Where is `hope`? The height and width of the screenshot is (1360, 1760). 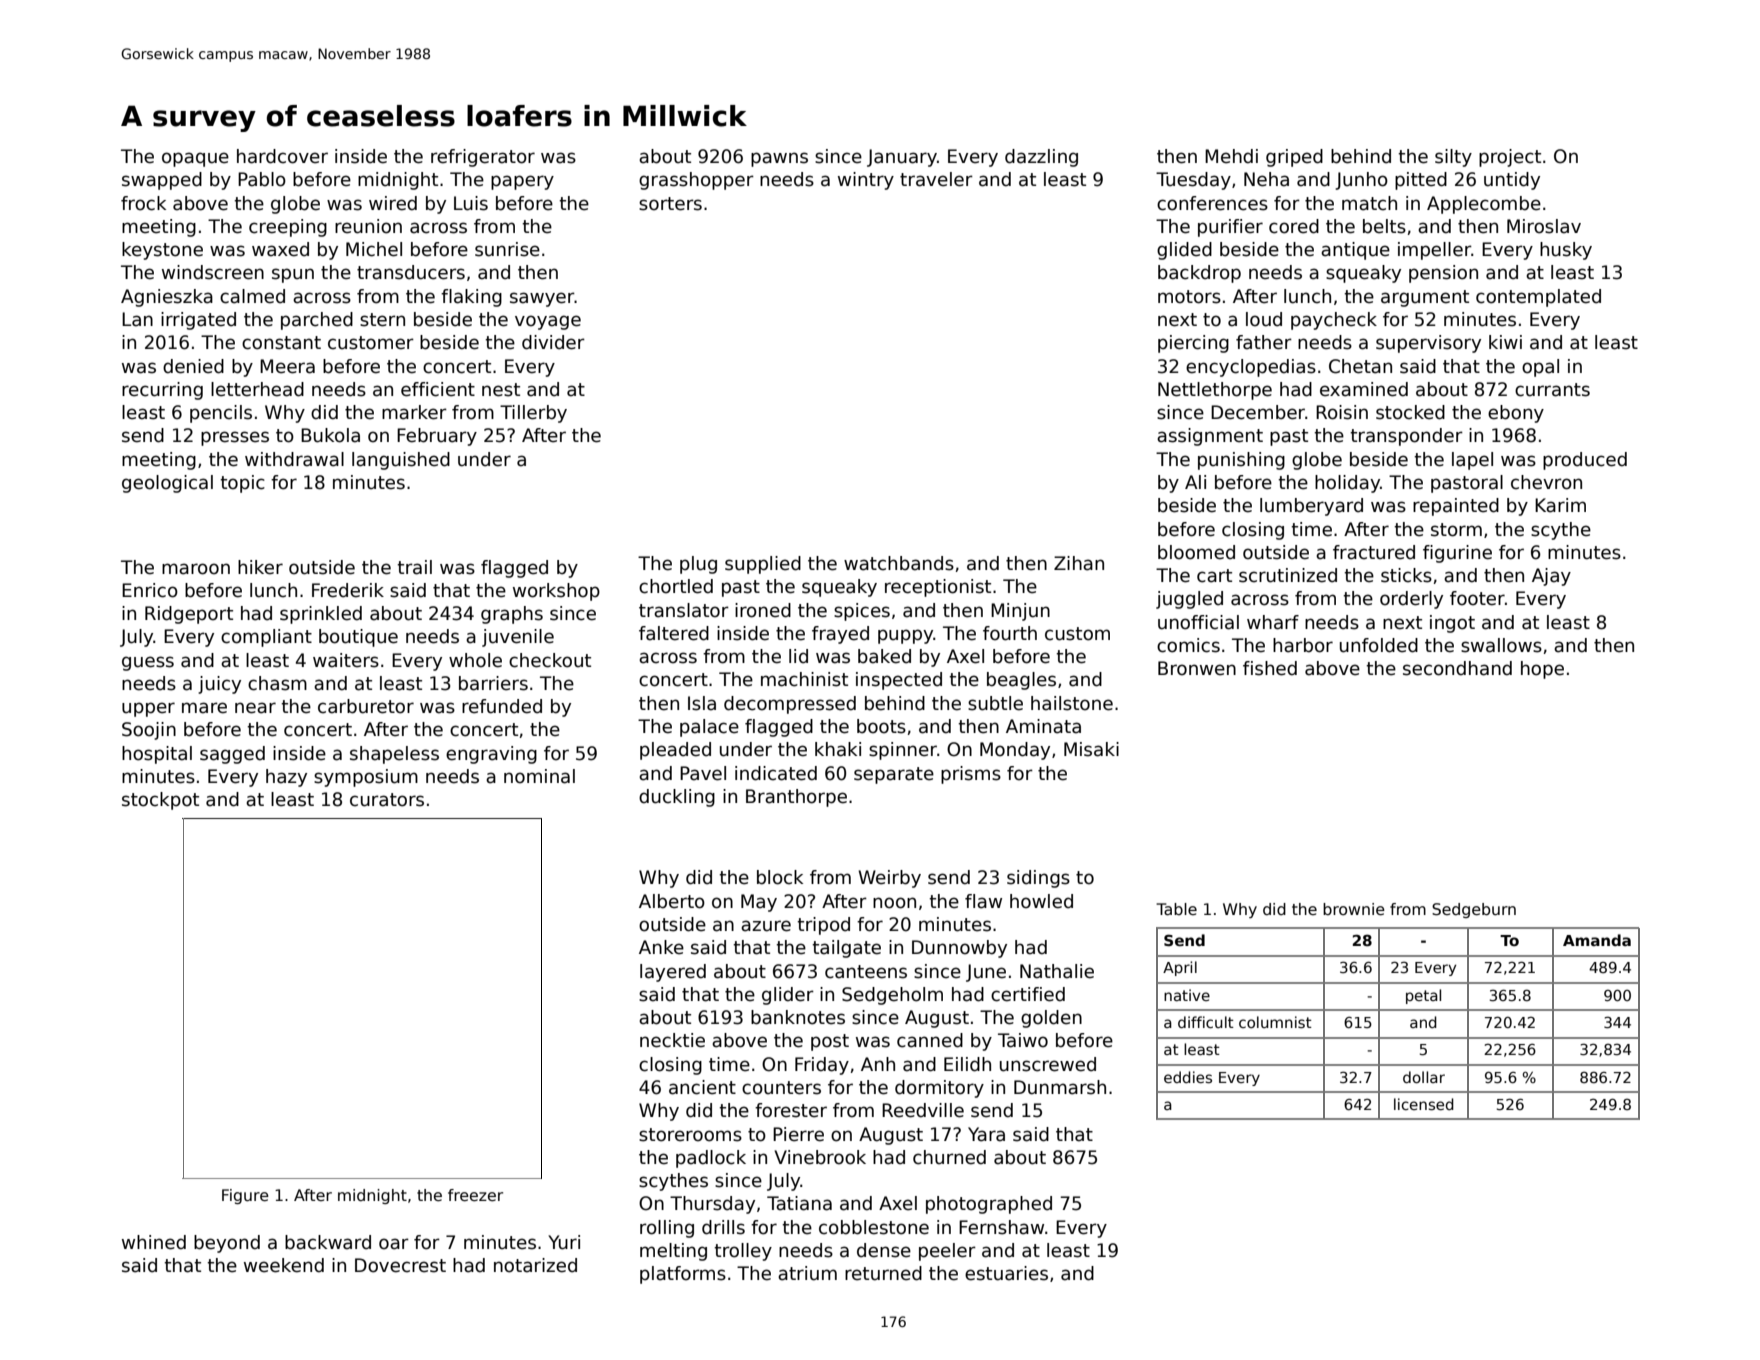 hope is located at coordinates (1542, 670).
